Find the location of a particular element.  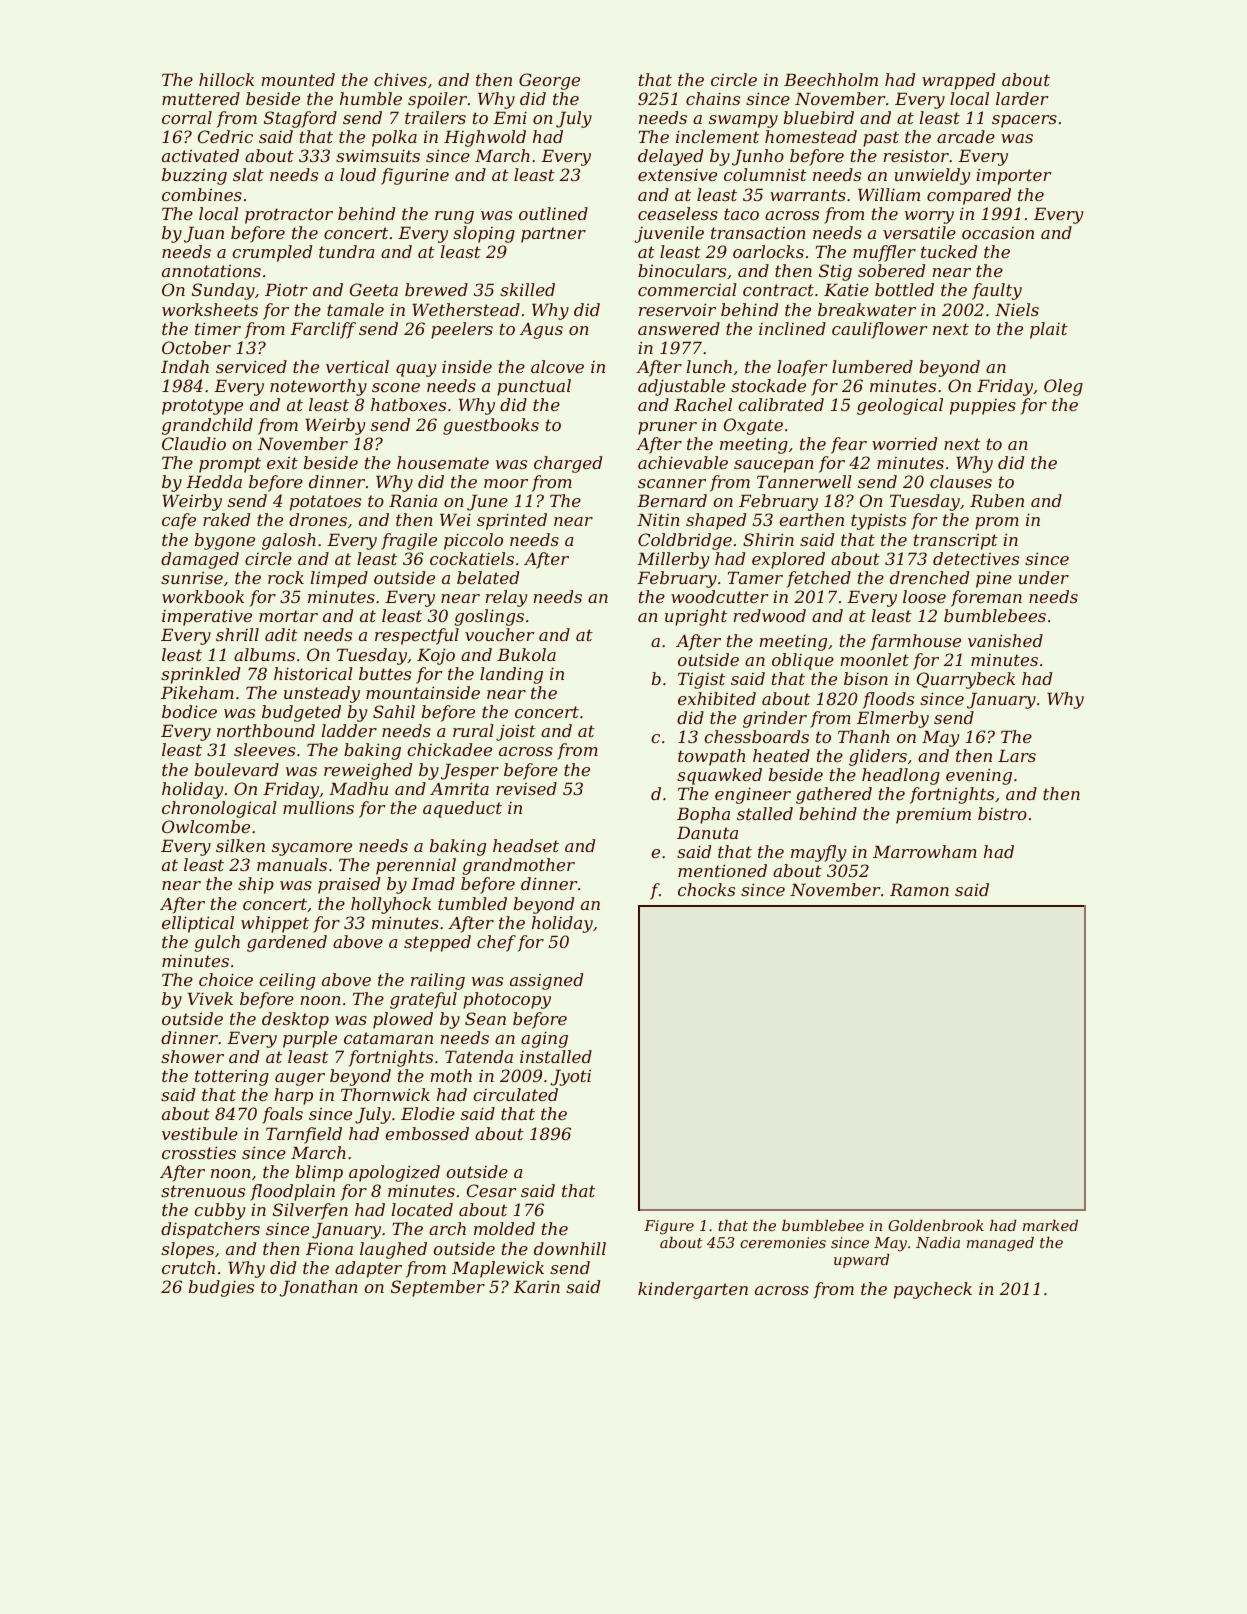

delayed is located at coordinates (670, 157).
